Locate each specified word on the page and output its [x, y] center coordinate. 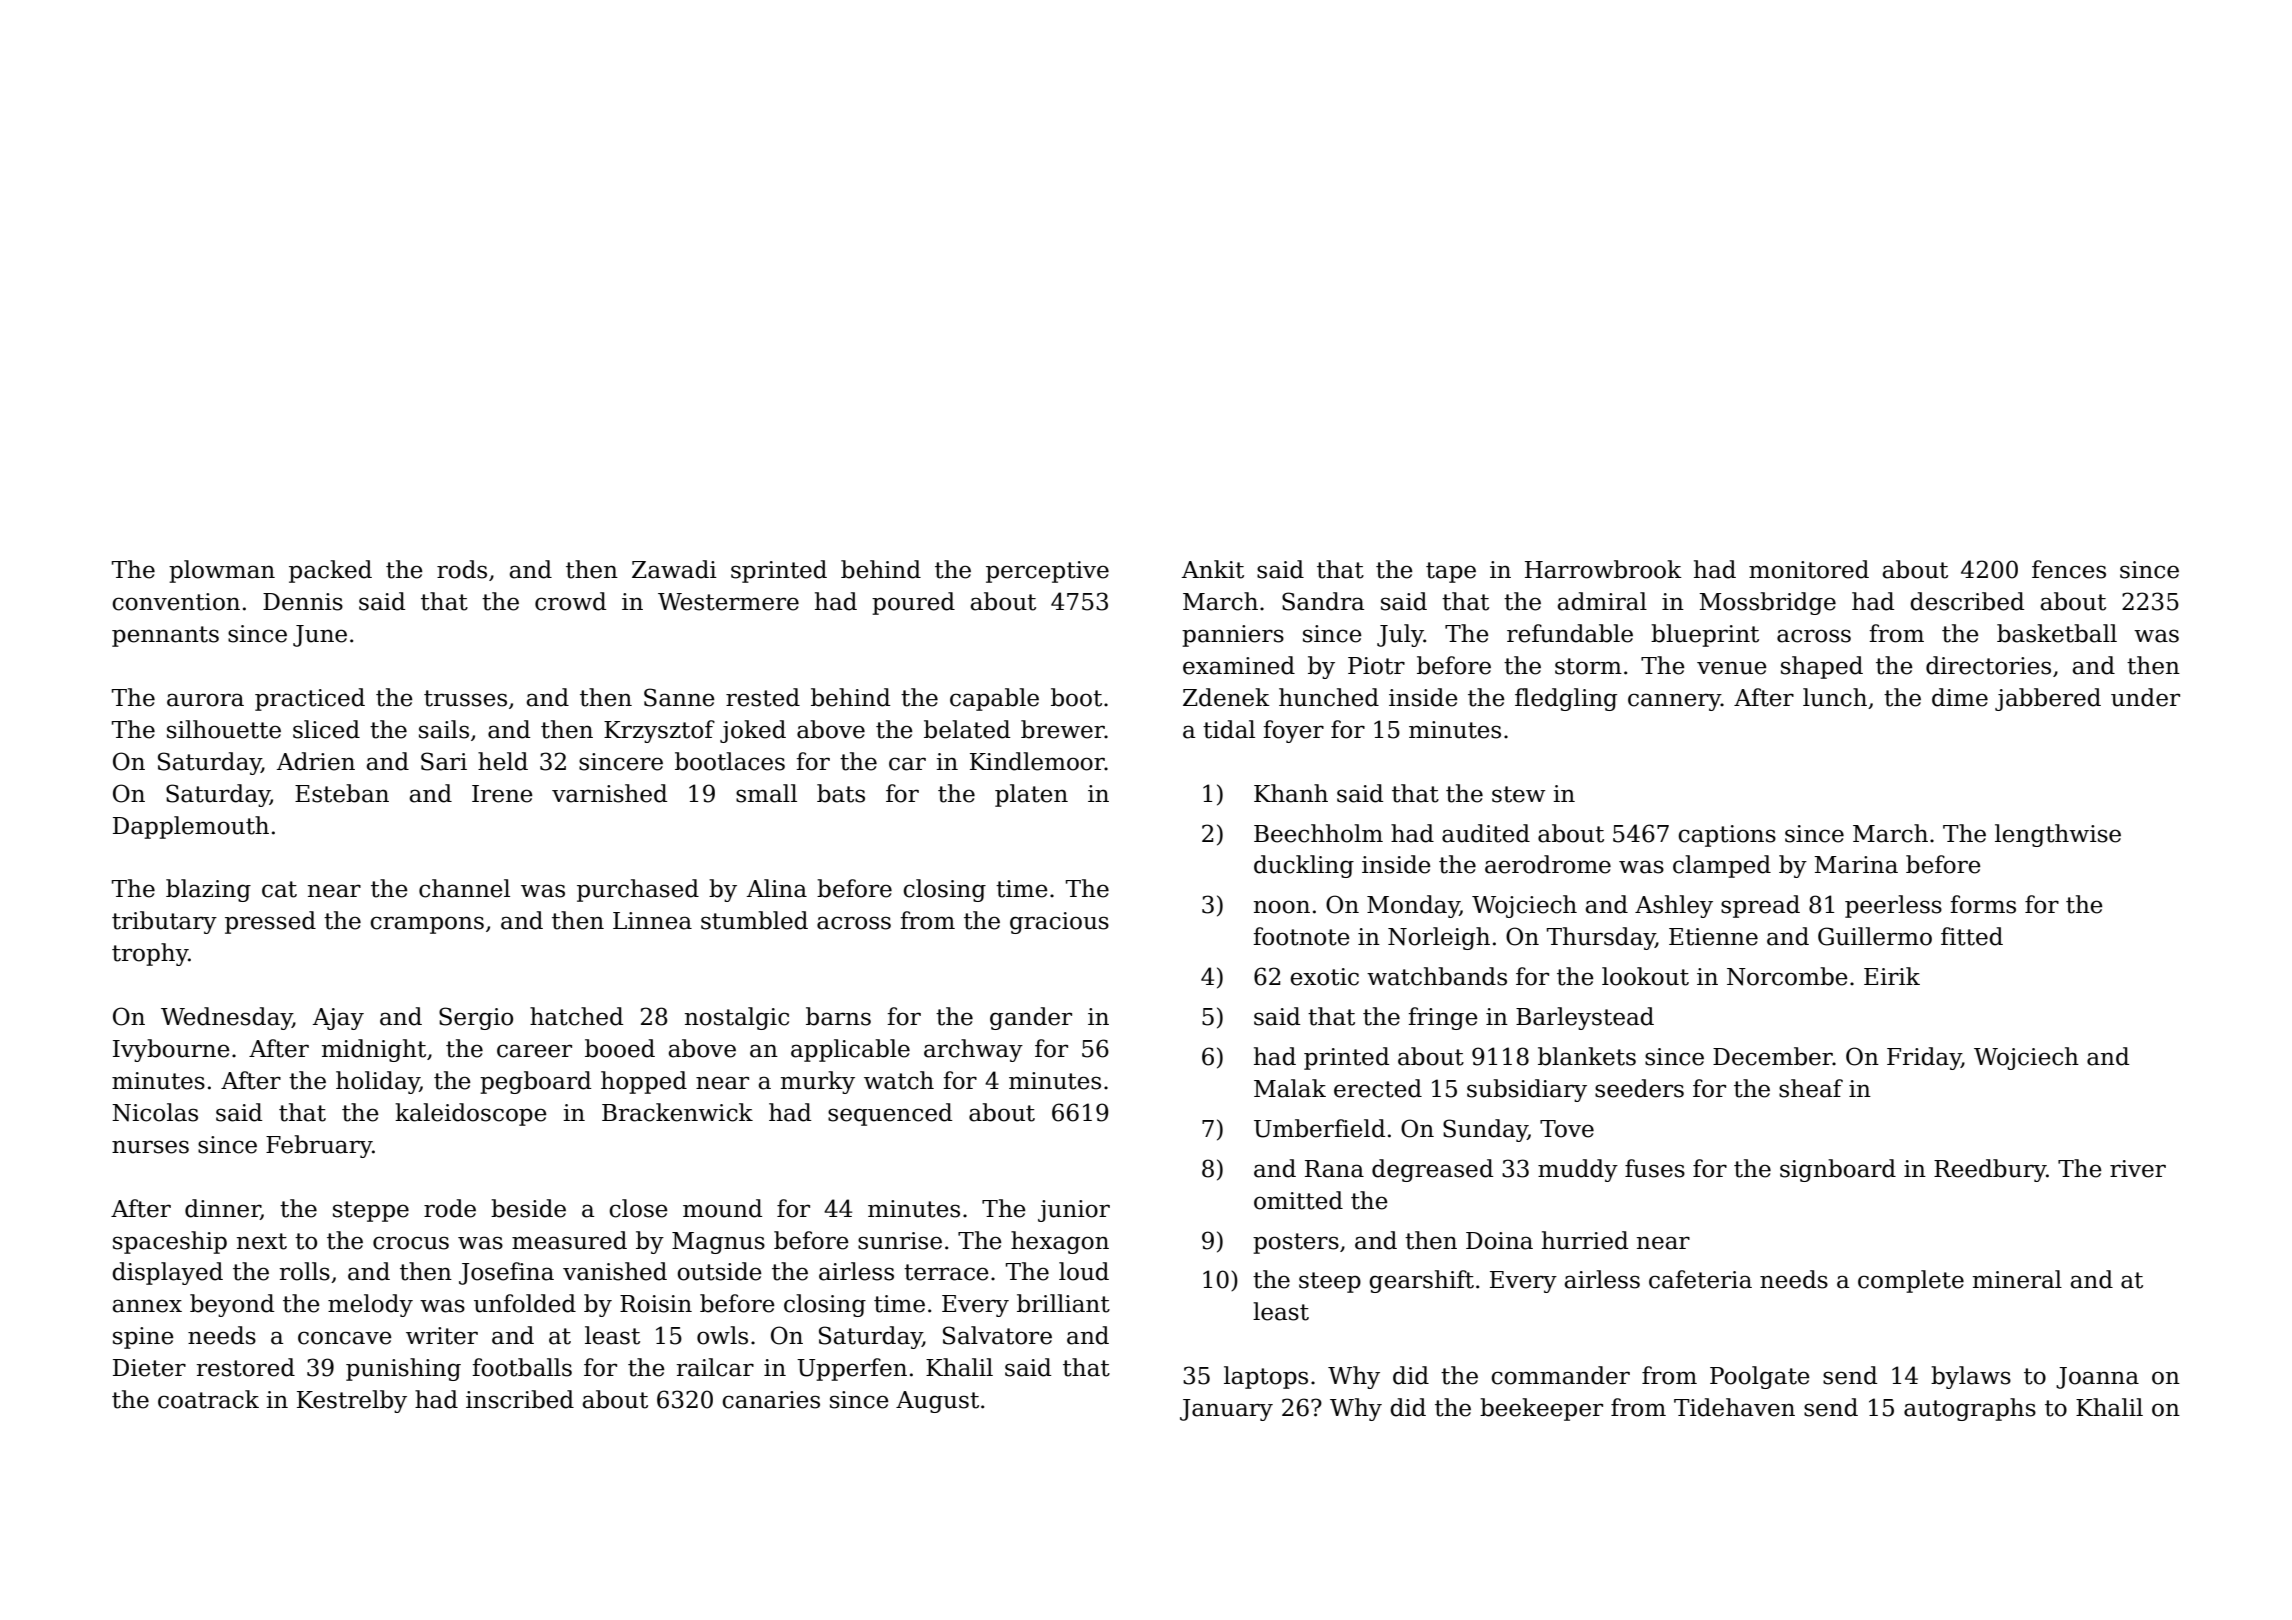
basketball [2057, 633]
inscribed [520, 1399]
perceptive [1047, 572]
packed [330, 571]
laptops [1266, 1377]
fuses [1655, 1168]
